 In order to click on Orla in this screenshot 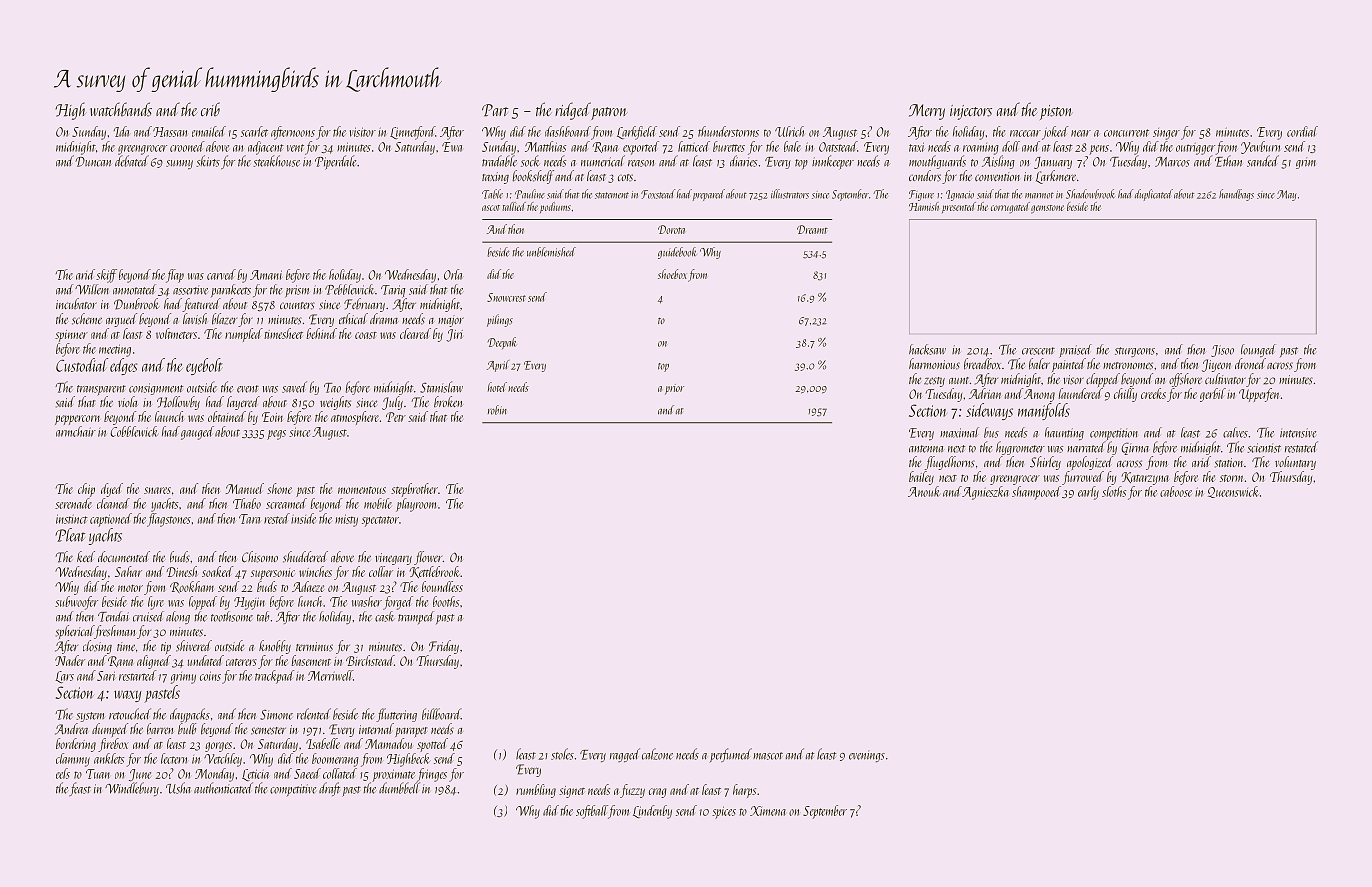, I will do `click(453, 274)`.
